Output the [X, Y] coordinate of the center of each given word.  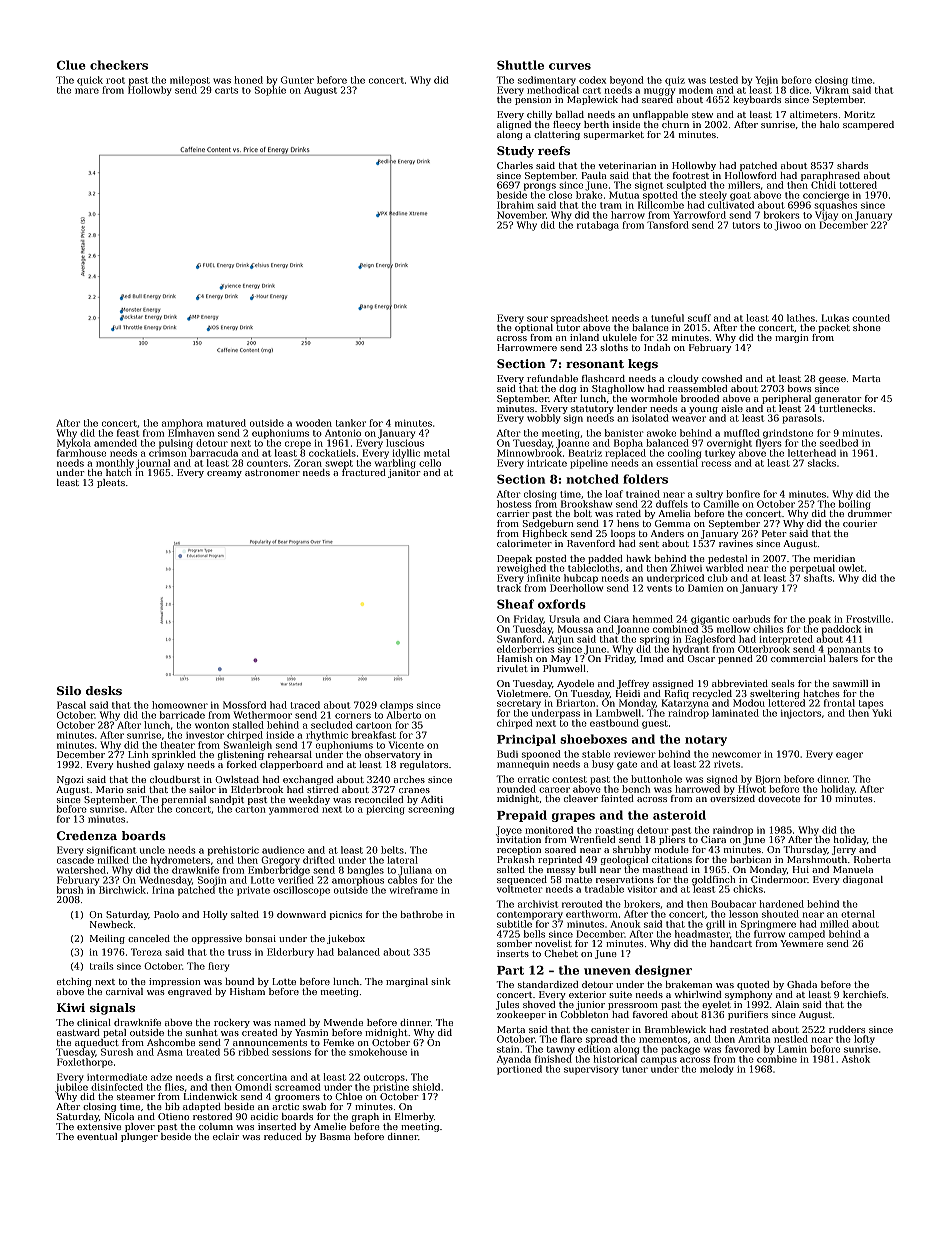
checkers [119, 65]
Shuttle [520, 65]
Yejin [767, 81]
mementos [663, 1039]
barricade [182, 715]
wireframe [414, 890]
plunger [139, 1137]
